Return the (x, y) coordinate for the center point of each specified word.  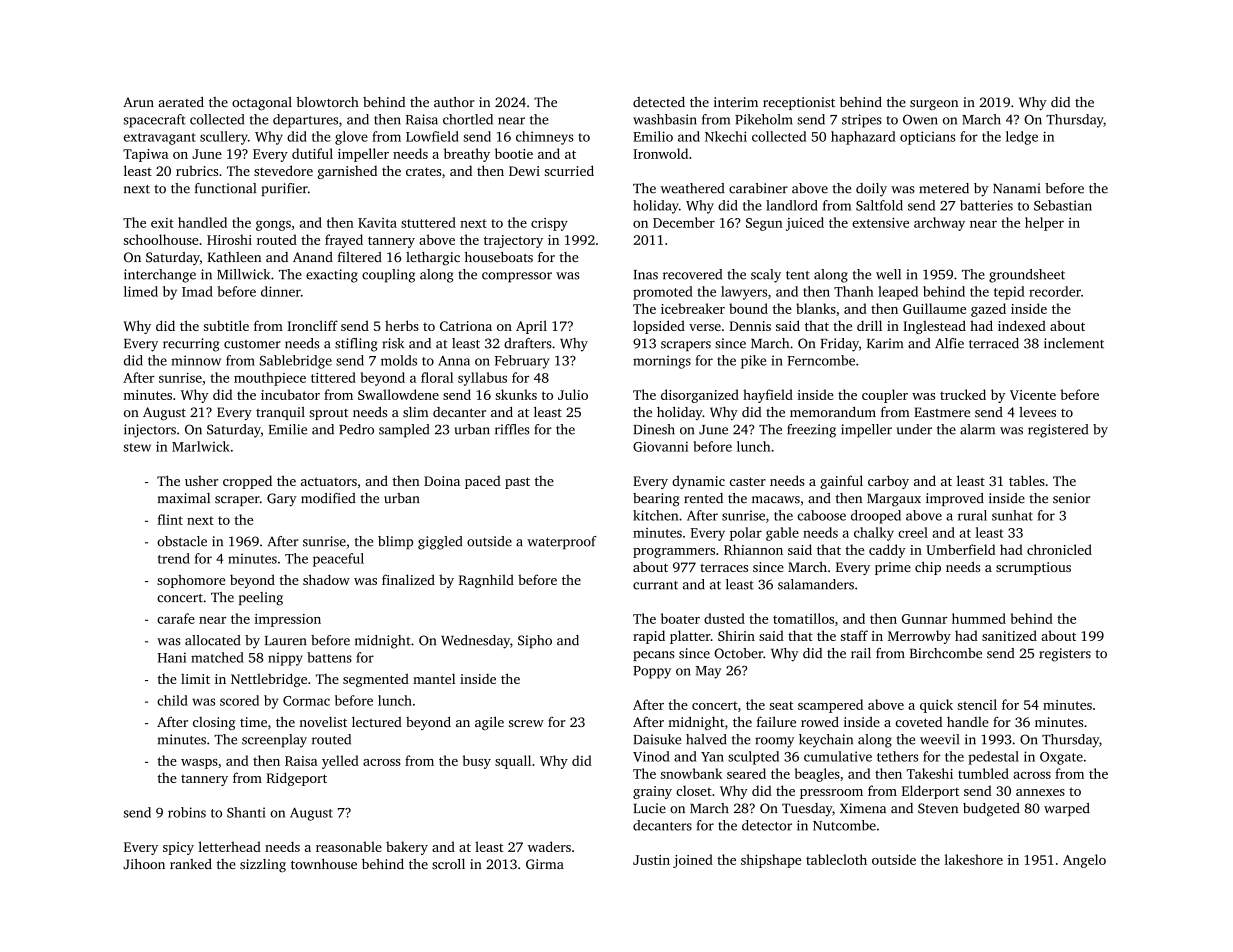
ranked (191, 864)
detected (659, 102)
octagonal (262, 103)
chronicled (1059, 549)
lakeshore (974, 859)
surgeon (934, 105)
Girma (545, 864)
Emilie (288, 429)
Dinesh (654, 429)
